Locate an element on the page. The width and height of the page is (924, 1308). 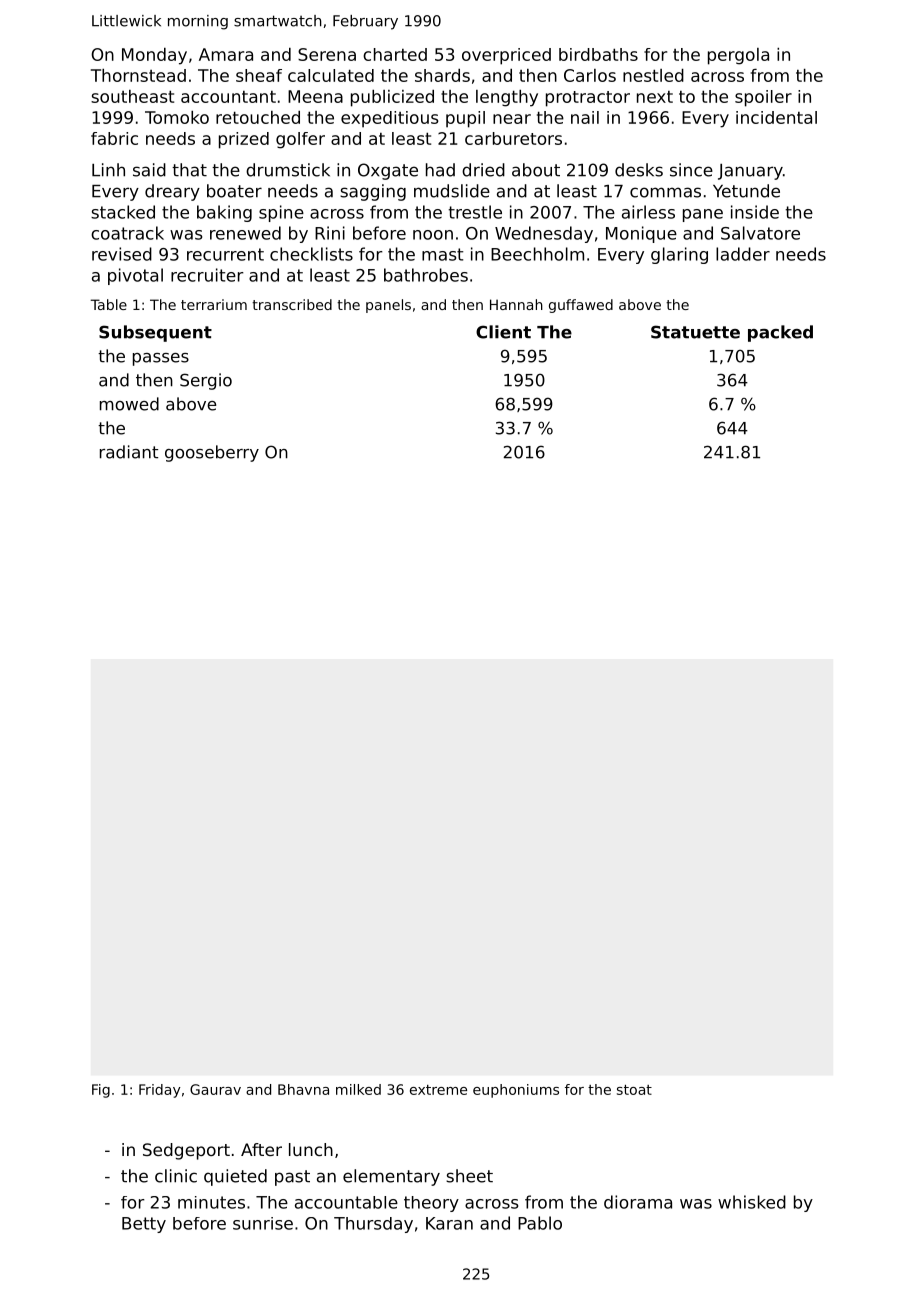
birdbaths is located at coordinates (598, 54).
